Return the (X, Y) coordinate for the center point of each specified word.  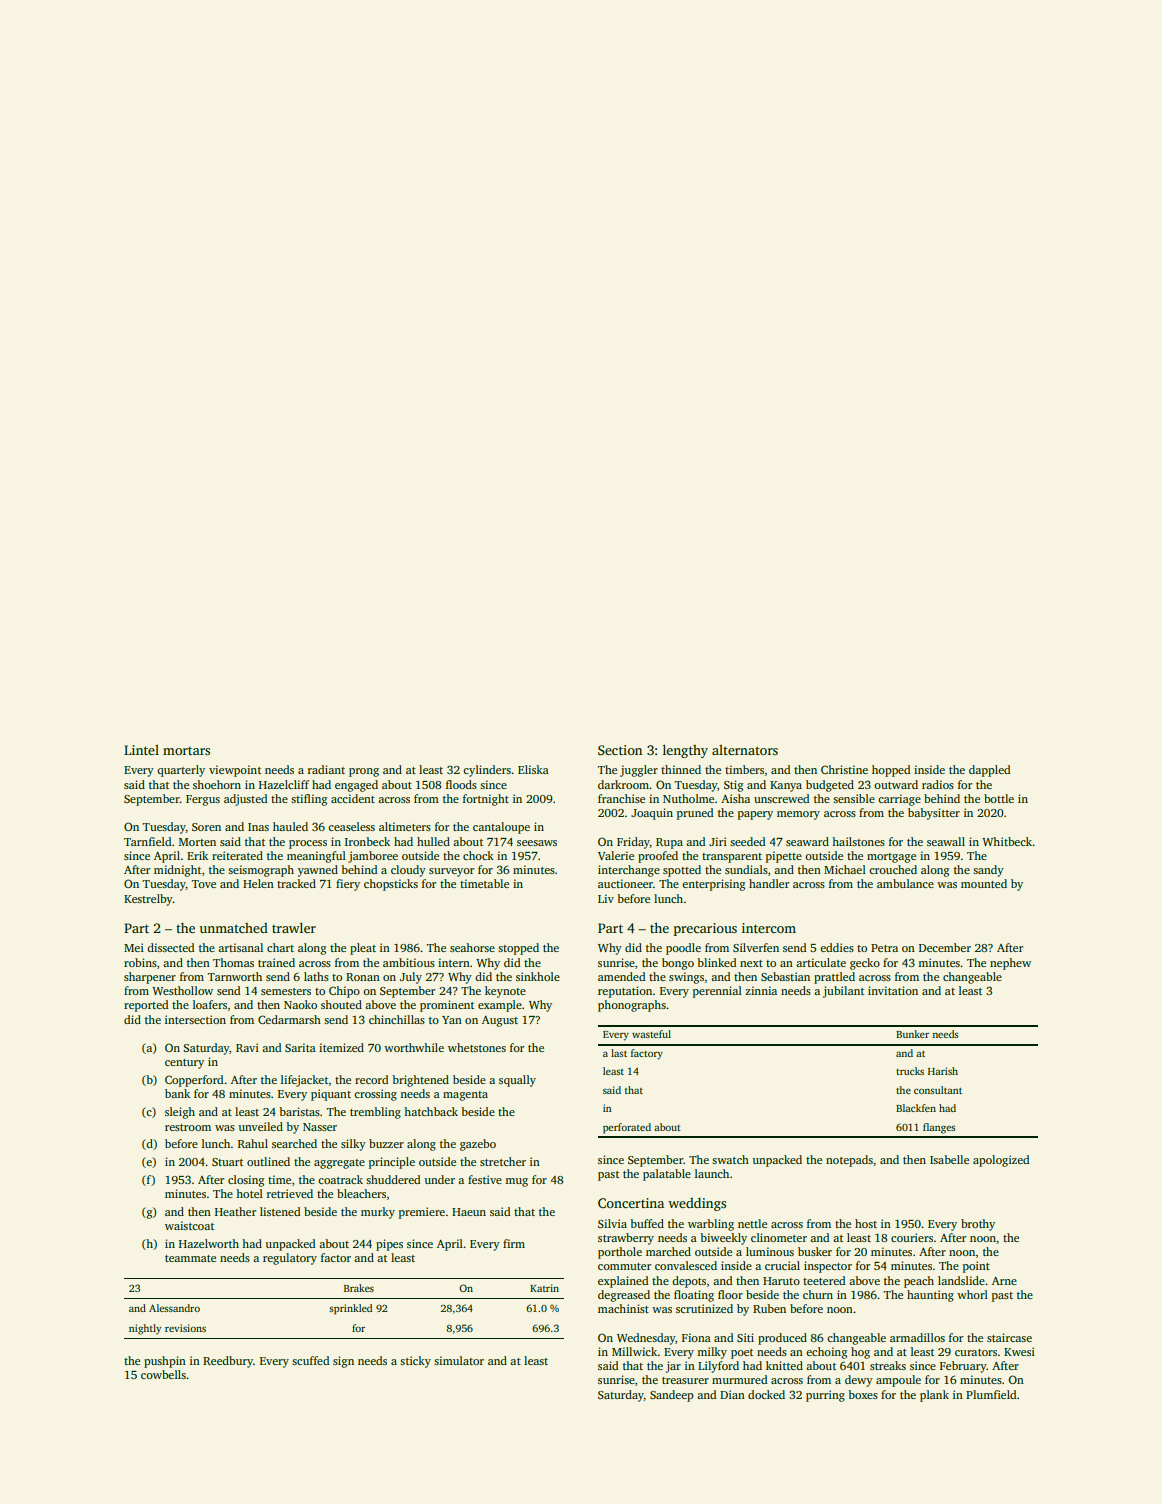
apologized (1001, 1161)
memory (798, 815)
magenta (465, 1096)
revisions (185, 1328)
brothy (978, 1225)
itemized (341, 1047)
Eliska (533, 769)
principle (392, 1163)
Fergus (203, 800)
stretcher (503, 1161)
